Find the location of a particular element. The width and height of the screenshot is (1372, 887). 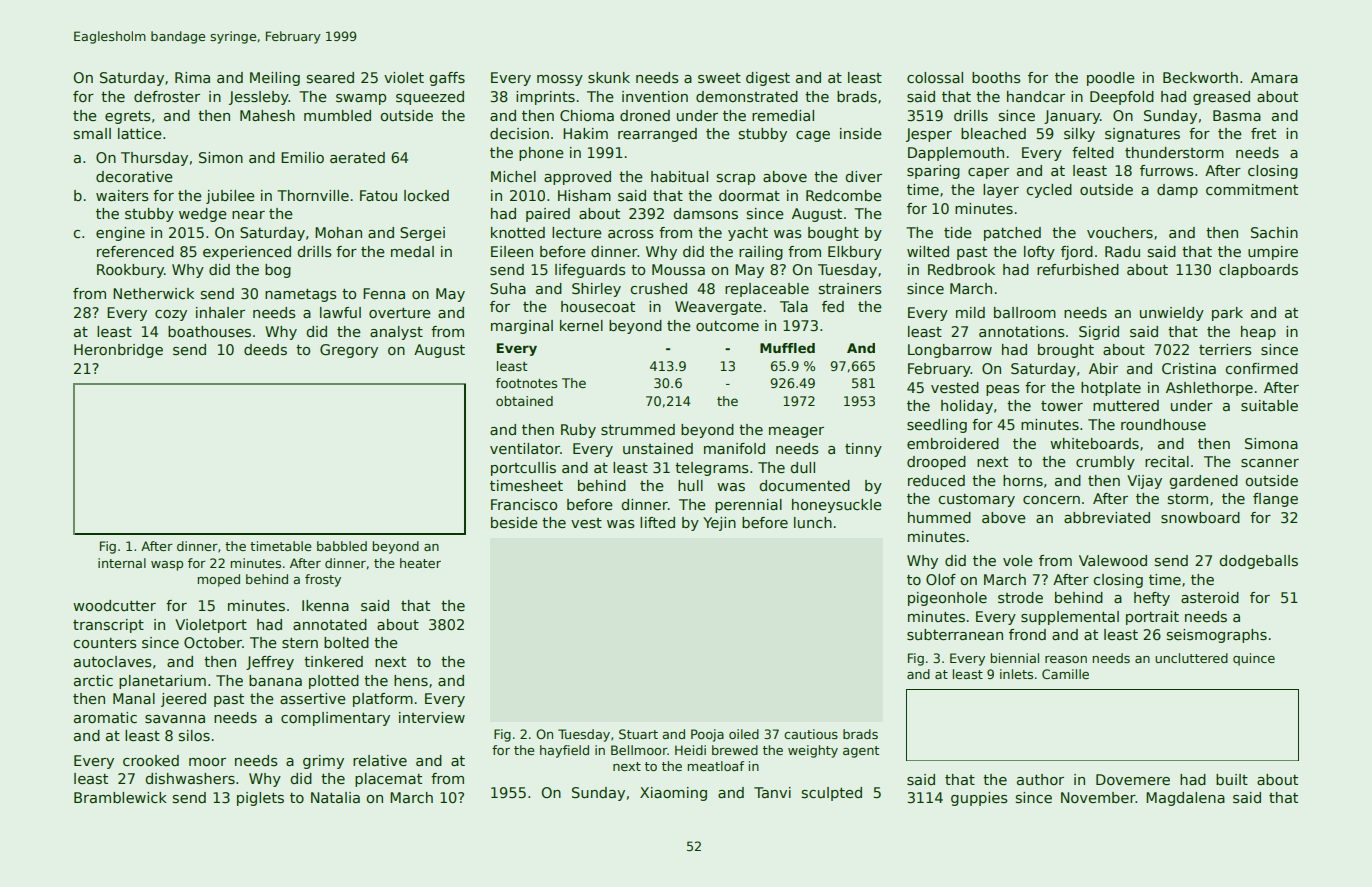

tide is located at coordinates (958, 232).
